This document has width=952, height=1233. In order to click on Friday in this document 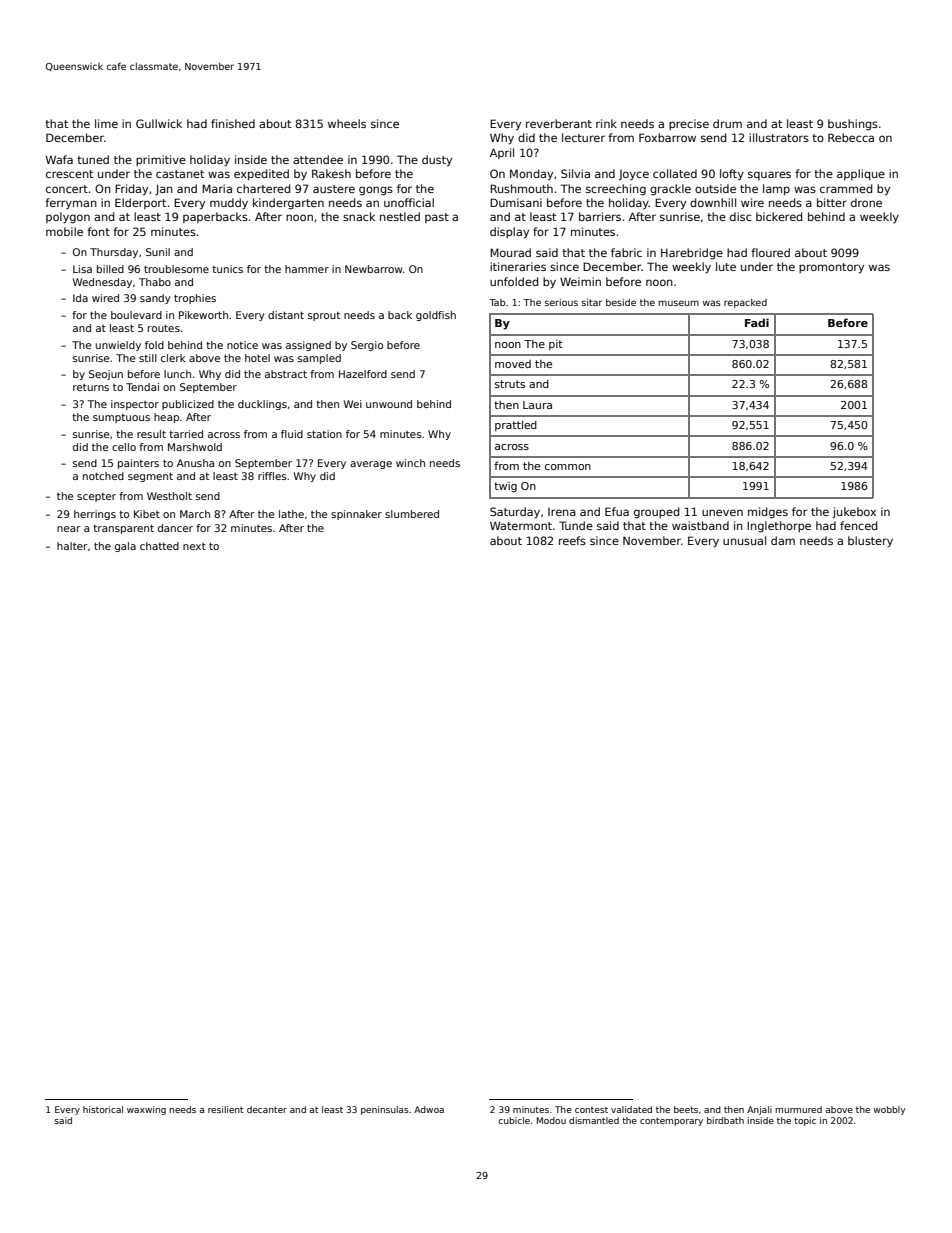, I will do `click(131, 190)`.
